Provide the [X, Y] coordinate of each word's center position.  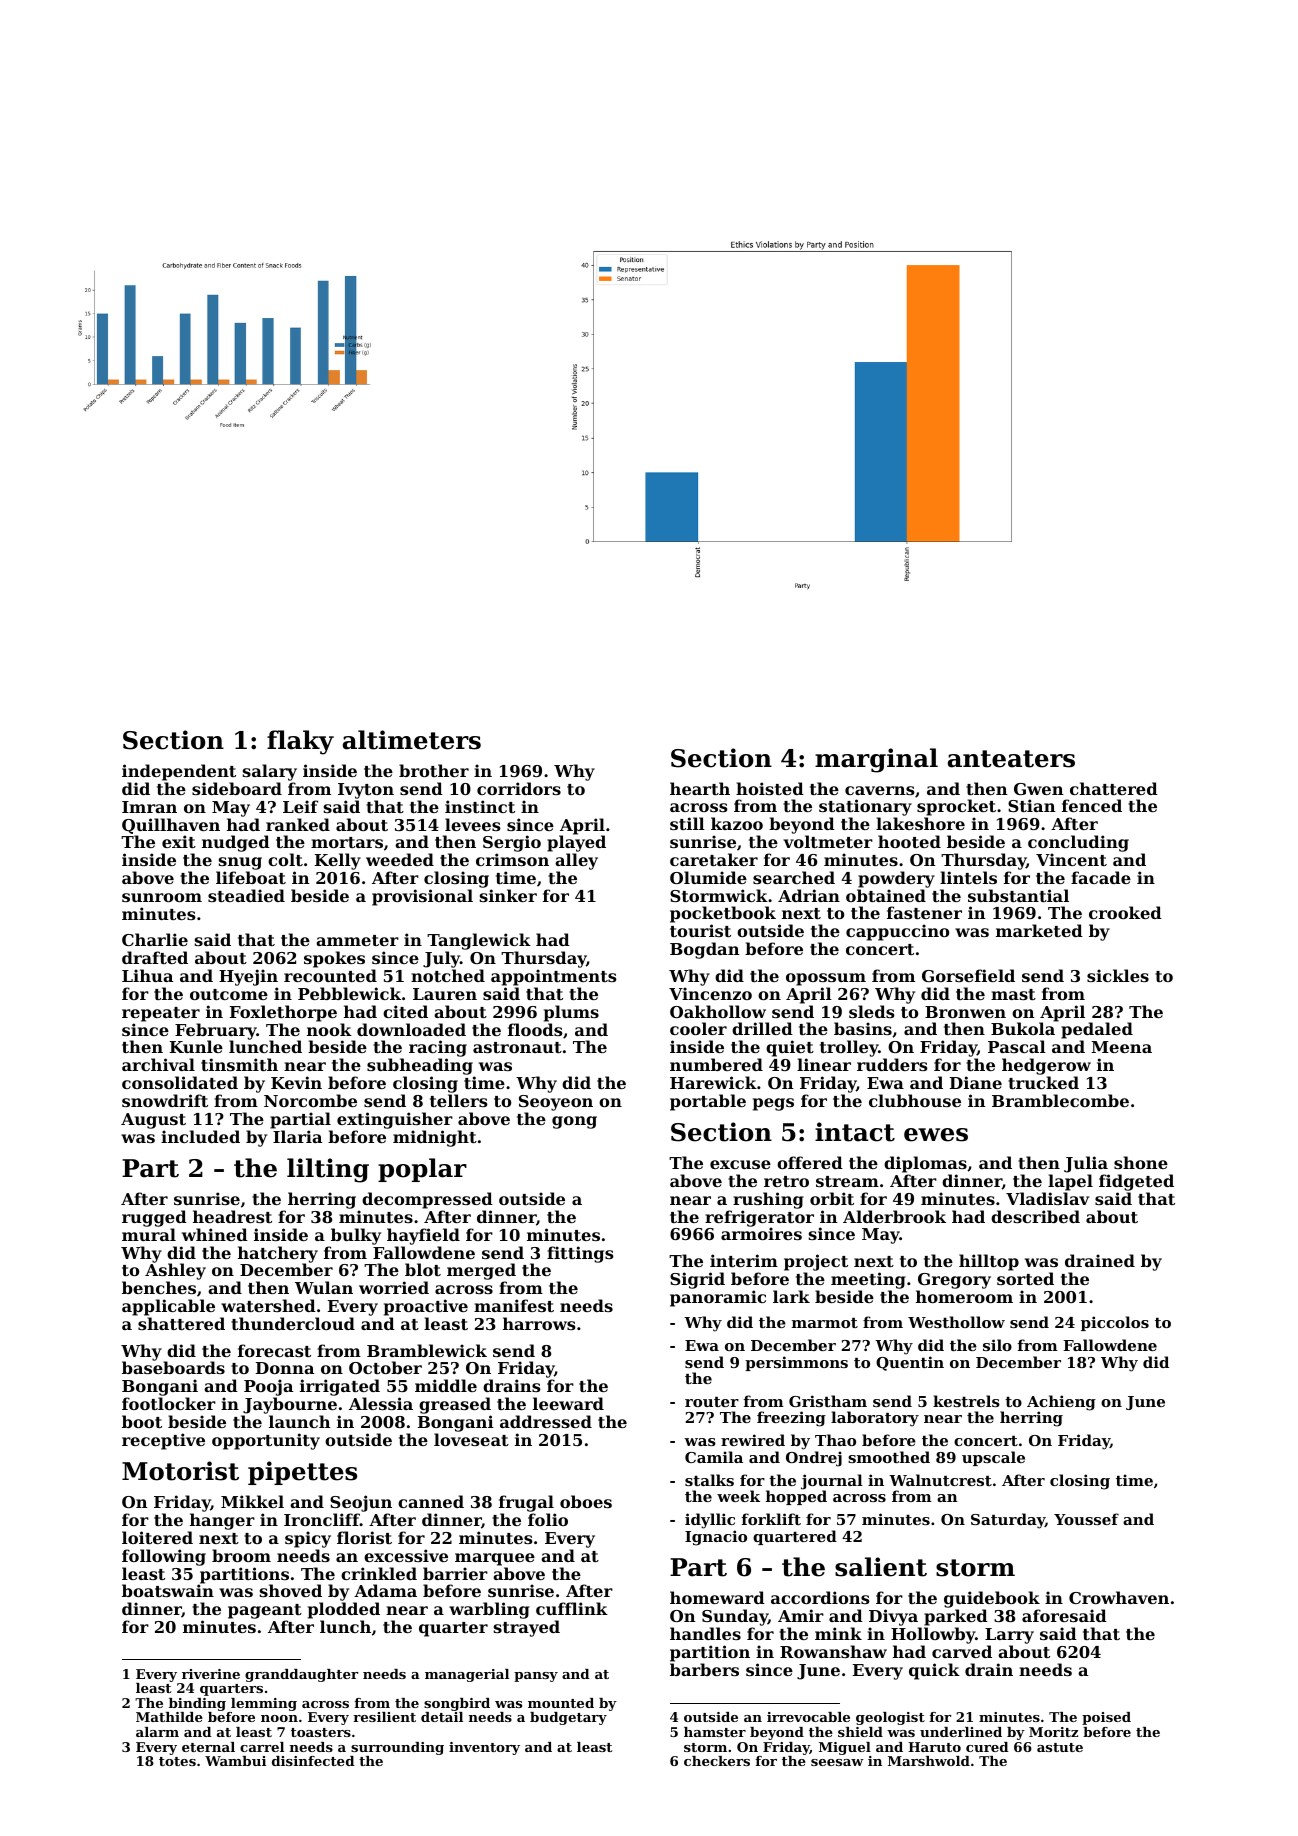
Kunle [196, 1046]
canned [431, 1501]
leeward [568, 1403]
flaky [300, 742]
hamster [715, 1732]
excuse [740, 1164]
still [687, 823]
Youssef [1086, 1519]
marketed [1039, 930]
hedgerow [1046, 1066]
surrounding [397, 1748]
